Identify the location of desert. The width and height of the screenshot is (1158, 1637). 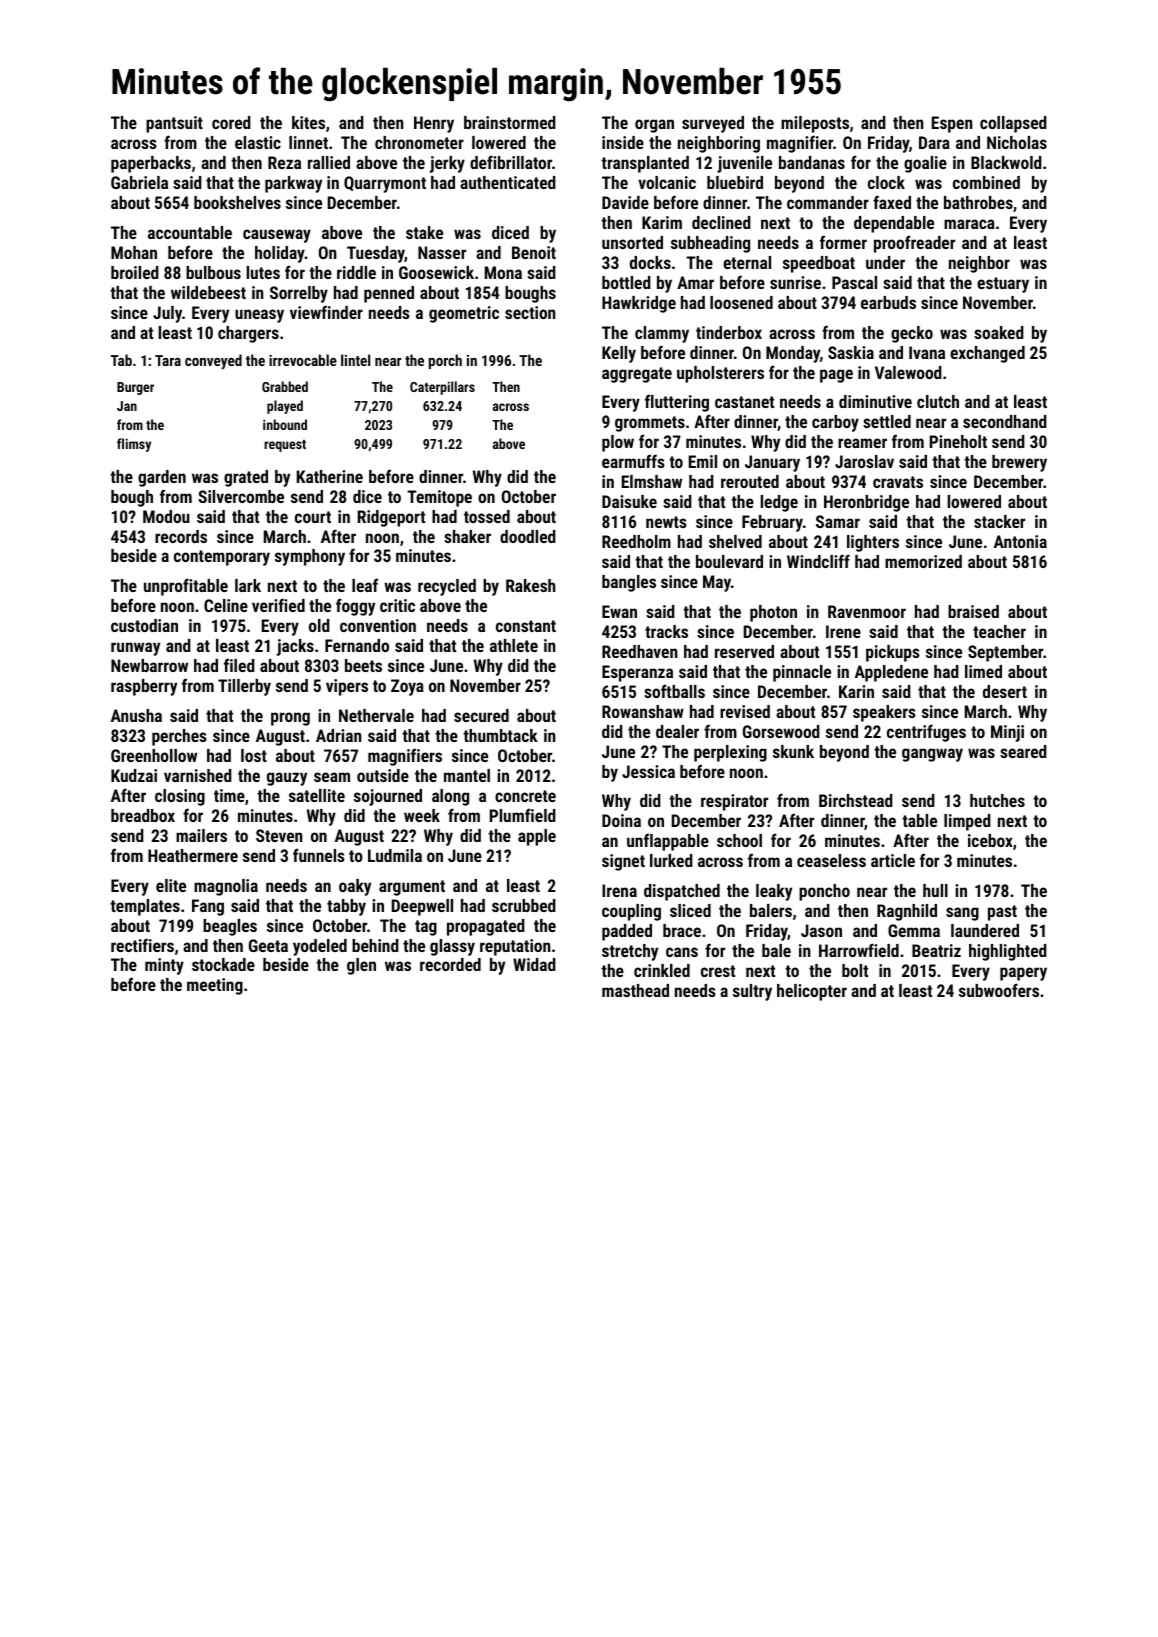
(1005, 691).
